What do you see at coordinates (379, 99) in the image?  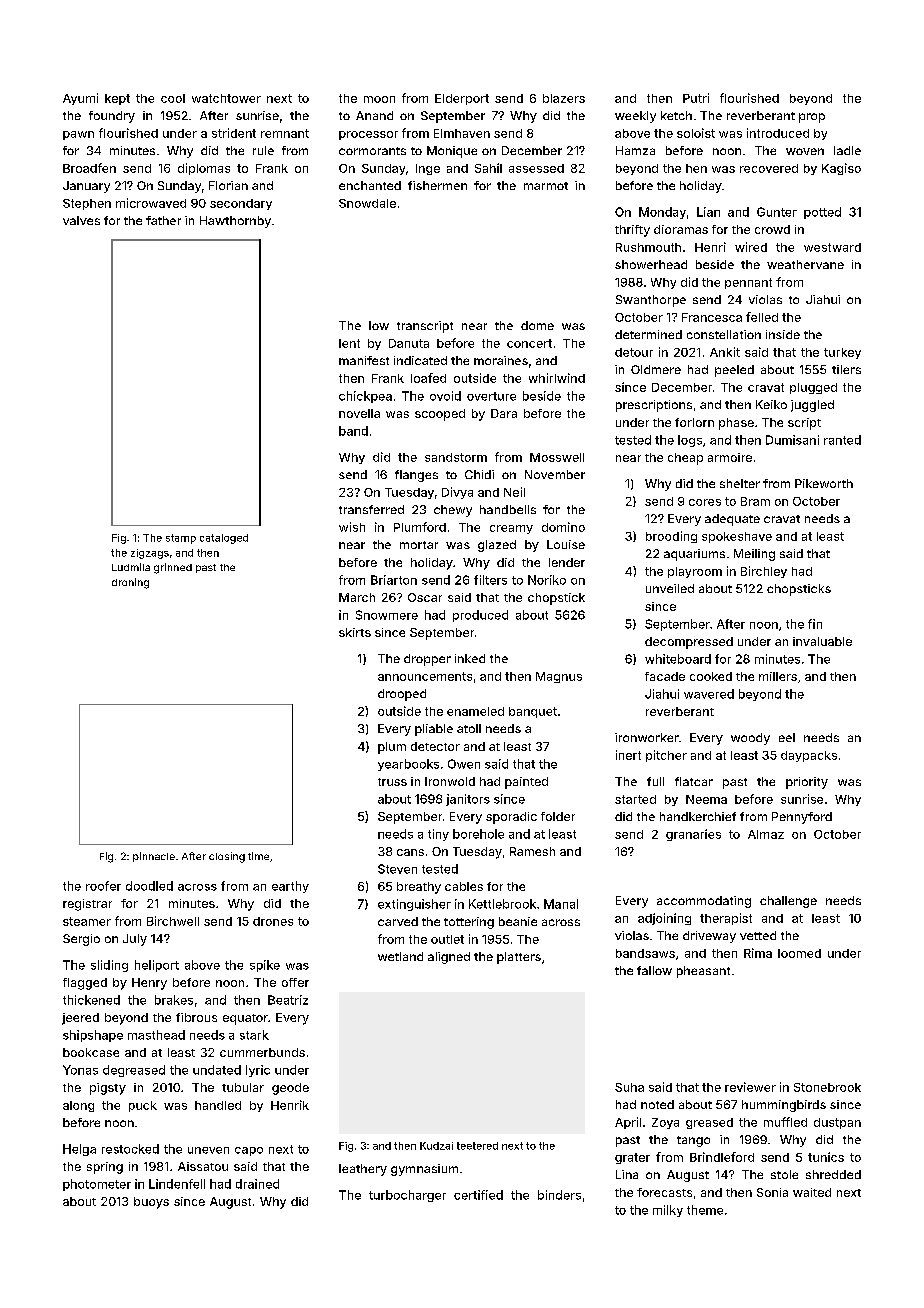 I see `moon` at bounding box center [379, 99].
